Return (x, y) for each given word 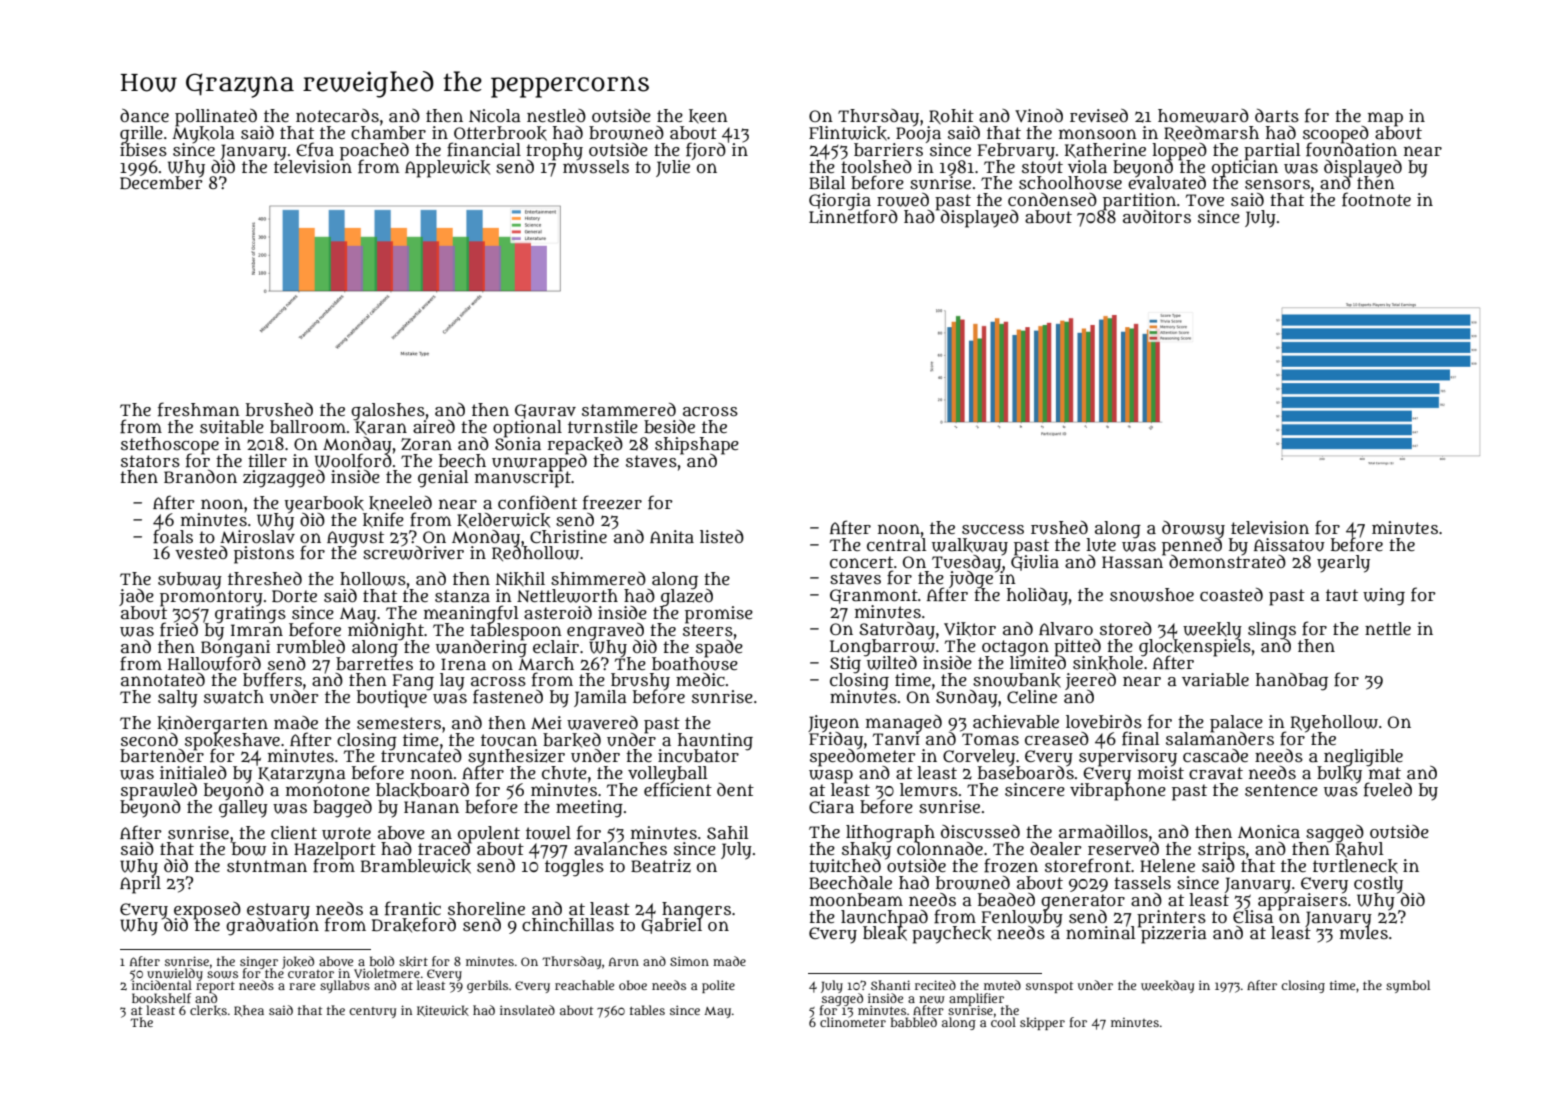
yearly (1343, 564)
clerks (208, 1010)
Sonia (518, 443)
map (1385, 119)
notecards (337, 116)
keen (708, 116)
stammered (629, 410)
